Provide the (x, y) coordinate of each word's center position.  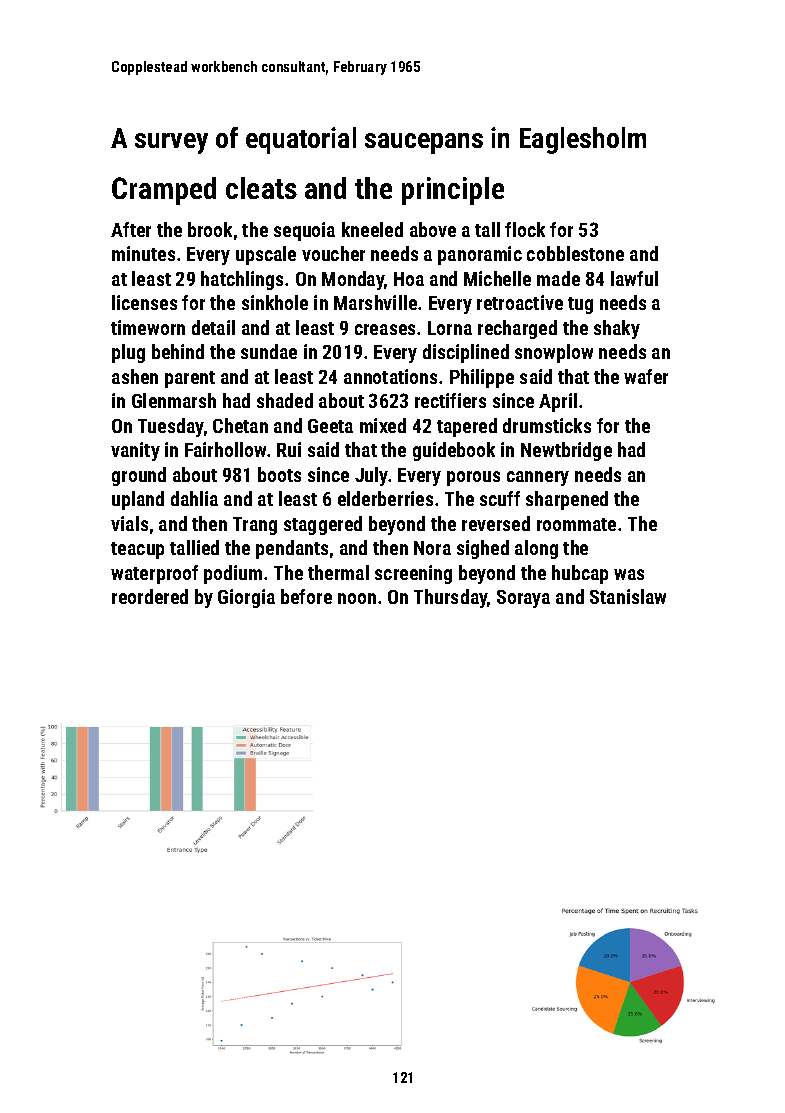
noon (357, 598)
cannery (538, 478)
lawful (634, 278)
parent (190, 379)
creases (385, 329)
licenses (144, 302)
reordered (150, 596)
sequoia (304, 231)
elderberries (385, 498)
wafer (646, 376)
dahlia (194, 498)
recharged (517, 329)
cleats (261, 188)
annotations (390, 376)
